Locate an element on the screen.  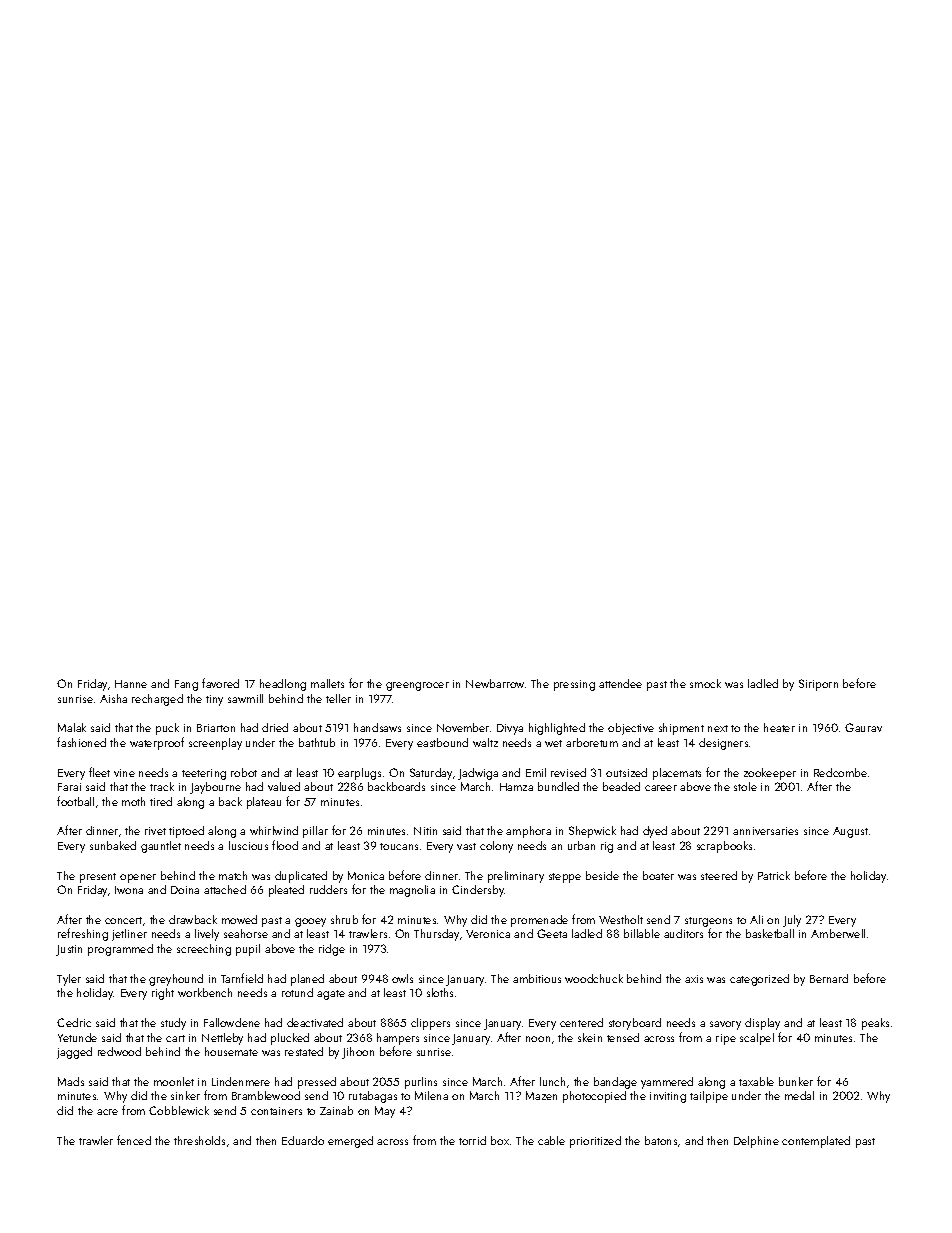
football is located at coordinates (75, 801).
